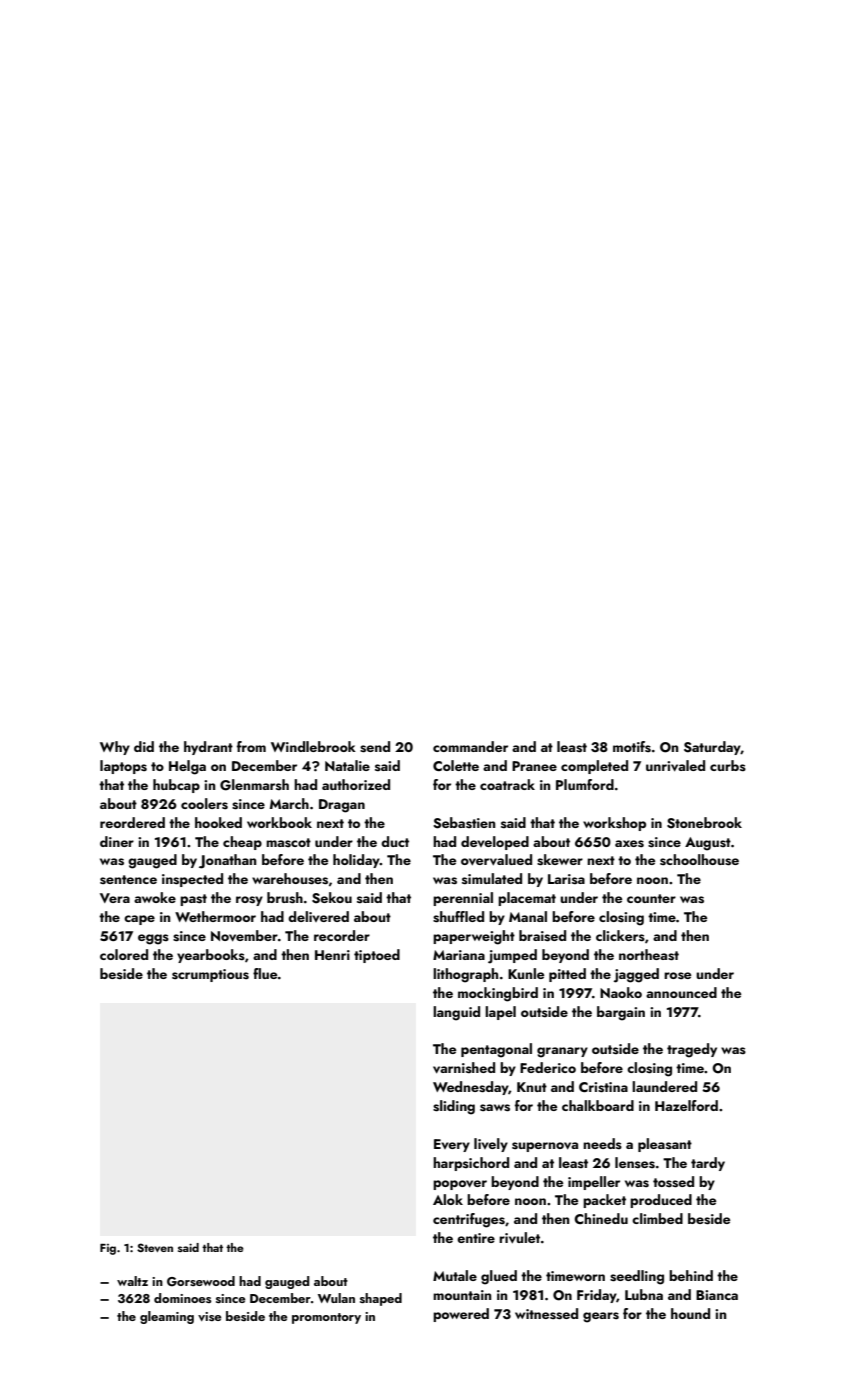  Describe the element at coordinates (495, 1108) in the screenshot. I see `saws` at that location.
